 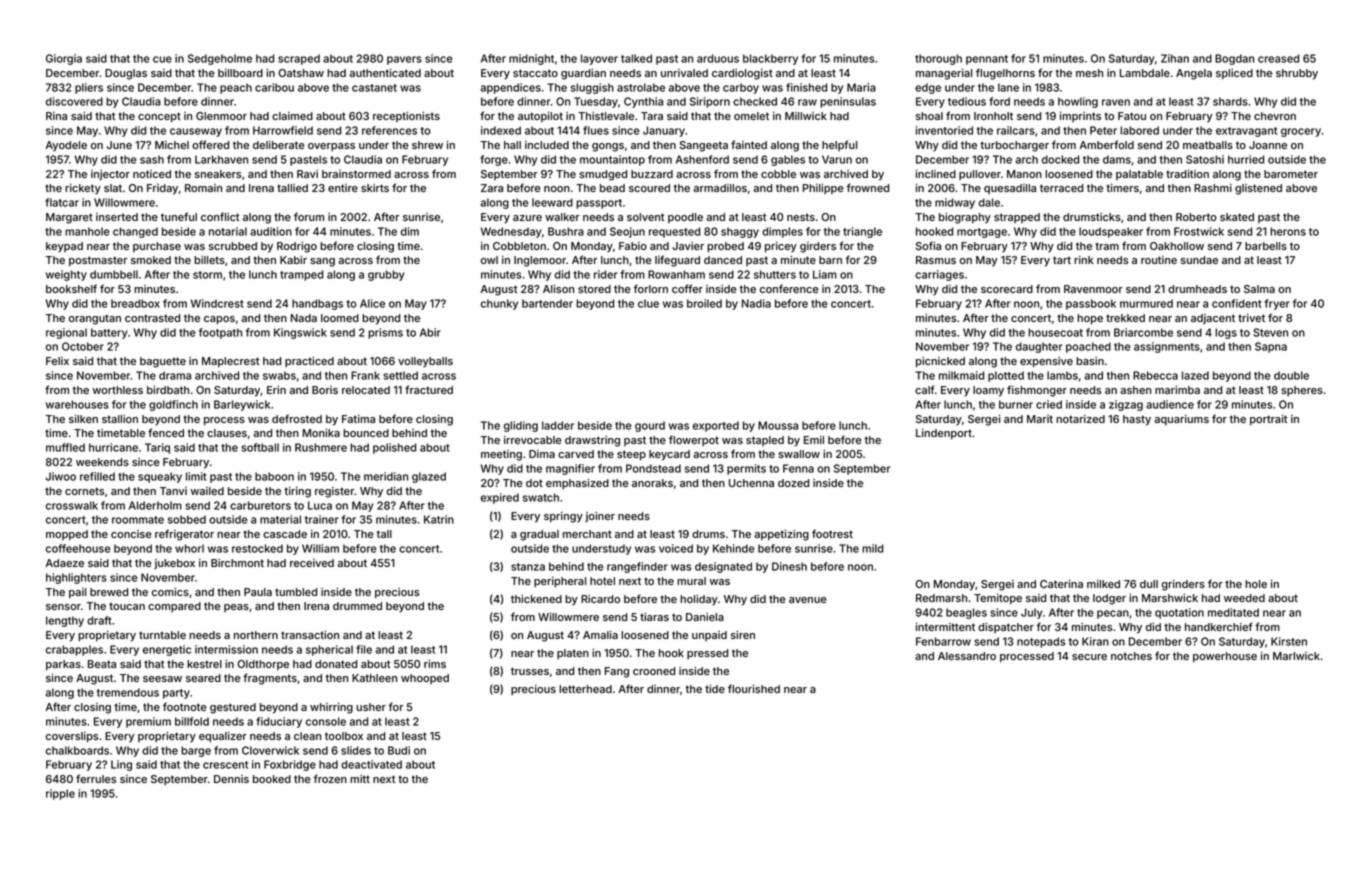 What do you see at coordinates (1225, 657) in the document?
I see `powerhouse` at bounding box center [1225, 657].
